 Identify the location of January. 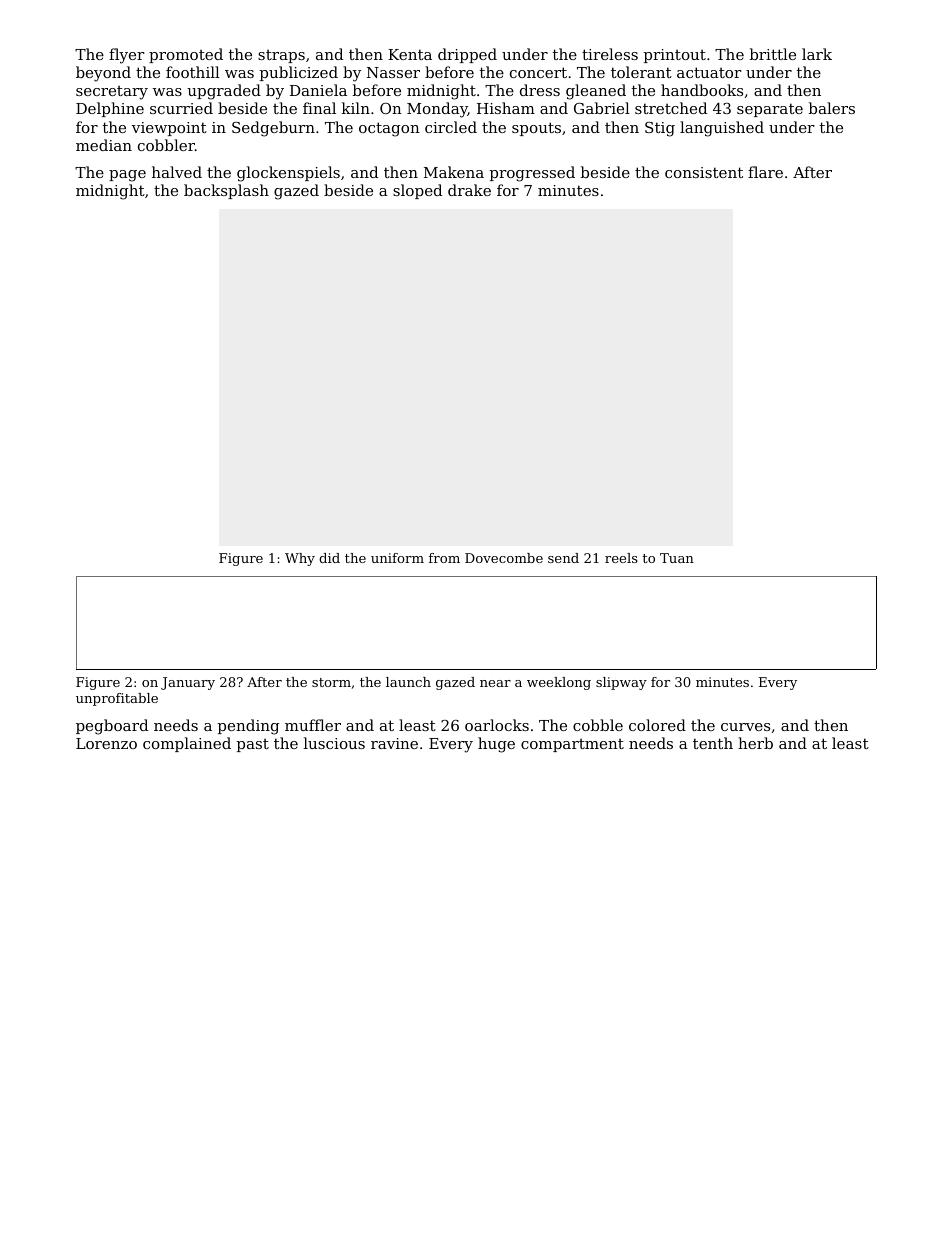
(188, 683).
